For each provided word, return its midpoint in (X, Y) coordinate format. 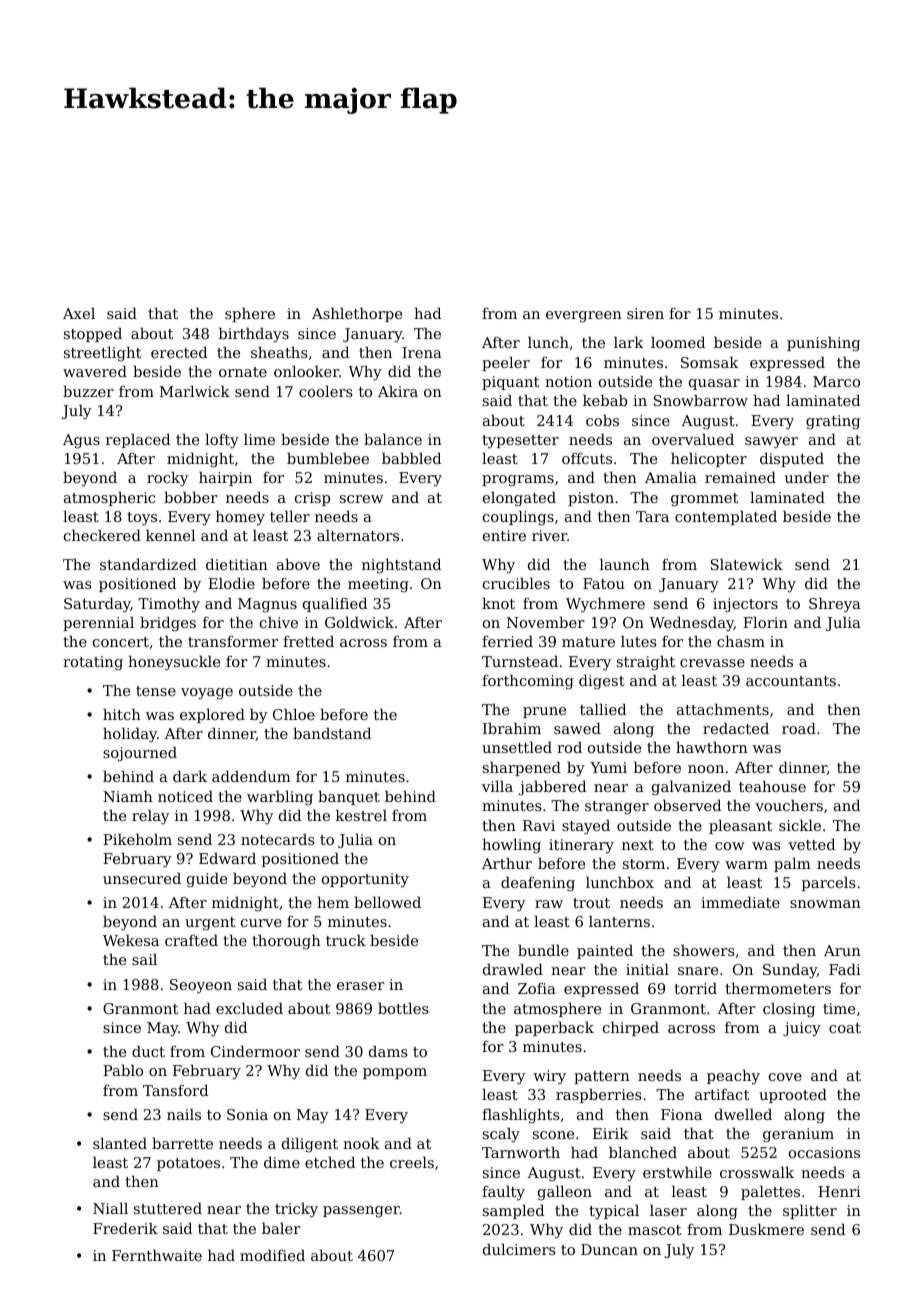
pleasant (740, 826)
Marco (836, 381)
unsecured (142, 878)
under (807, 477)
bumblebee (328, 458)
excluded (249, 1008)
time (839, 1008)
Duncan (609, 1249)
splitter (810, 1211)
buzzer (88, 391)
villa (497, 786)
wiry (549, 1077)
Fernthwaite (157, 1255)
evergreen (584, 317)
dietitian (237, 564)
